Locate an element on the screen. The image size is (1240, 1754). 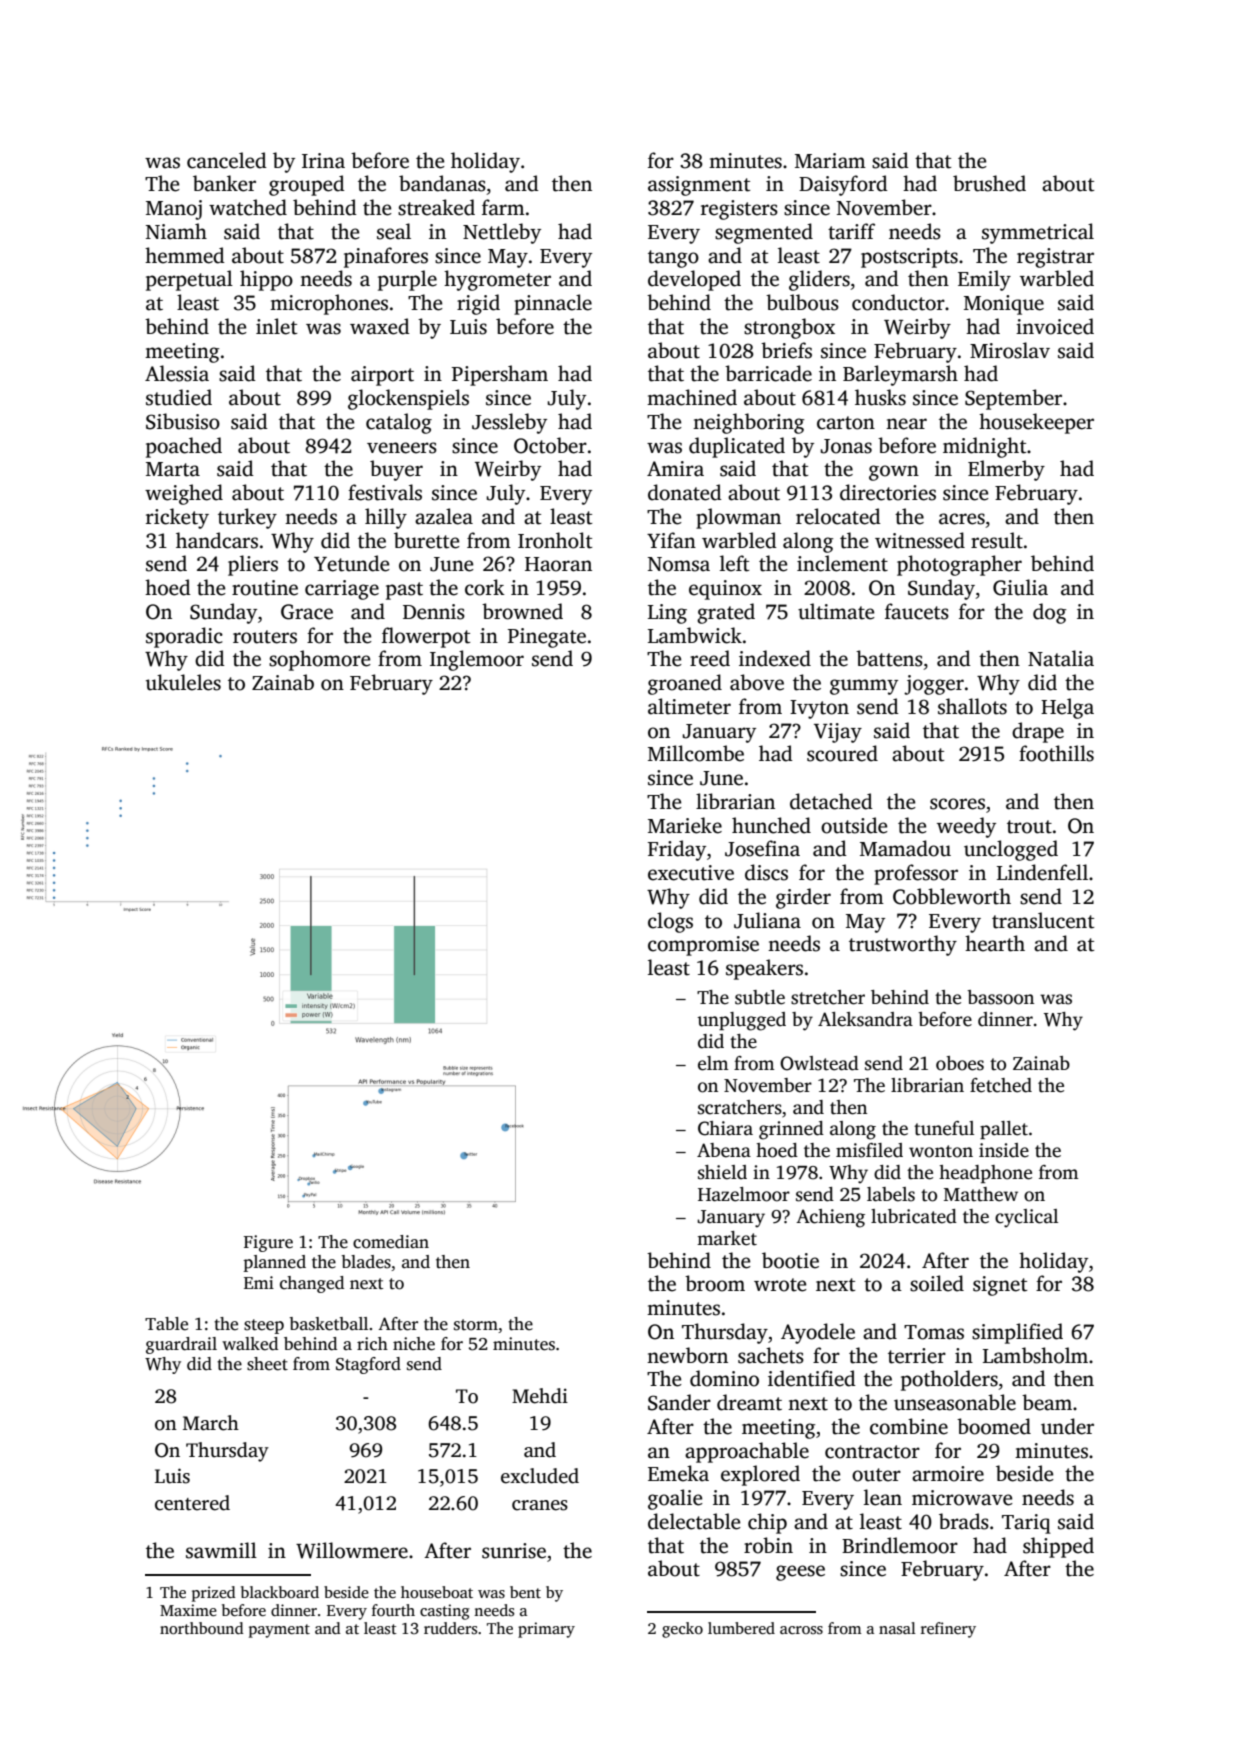
inlet is located at coordinates (276, 326).
